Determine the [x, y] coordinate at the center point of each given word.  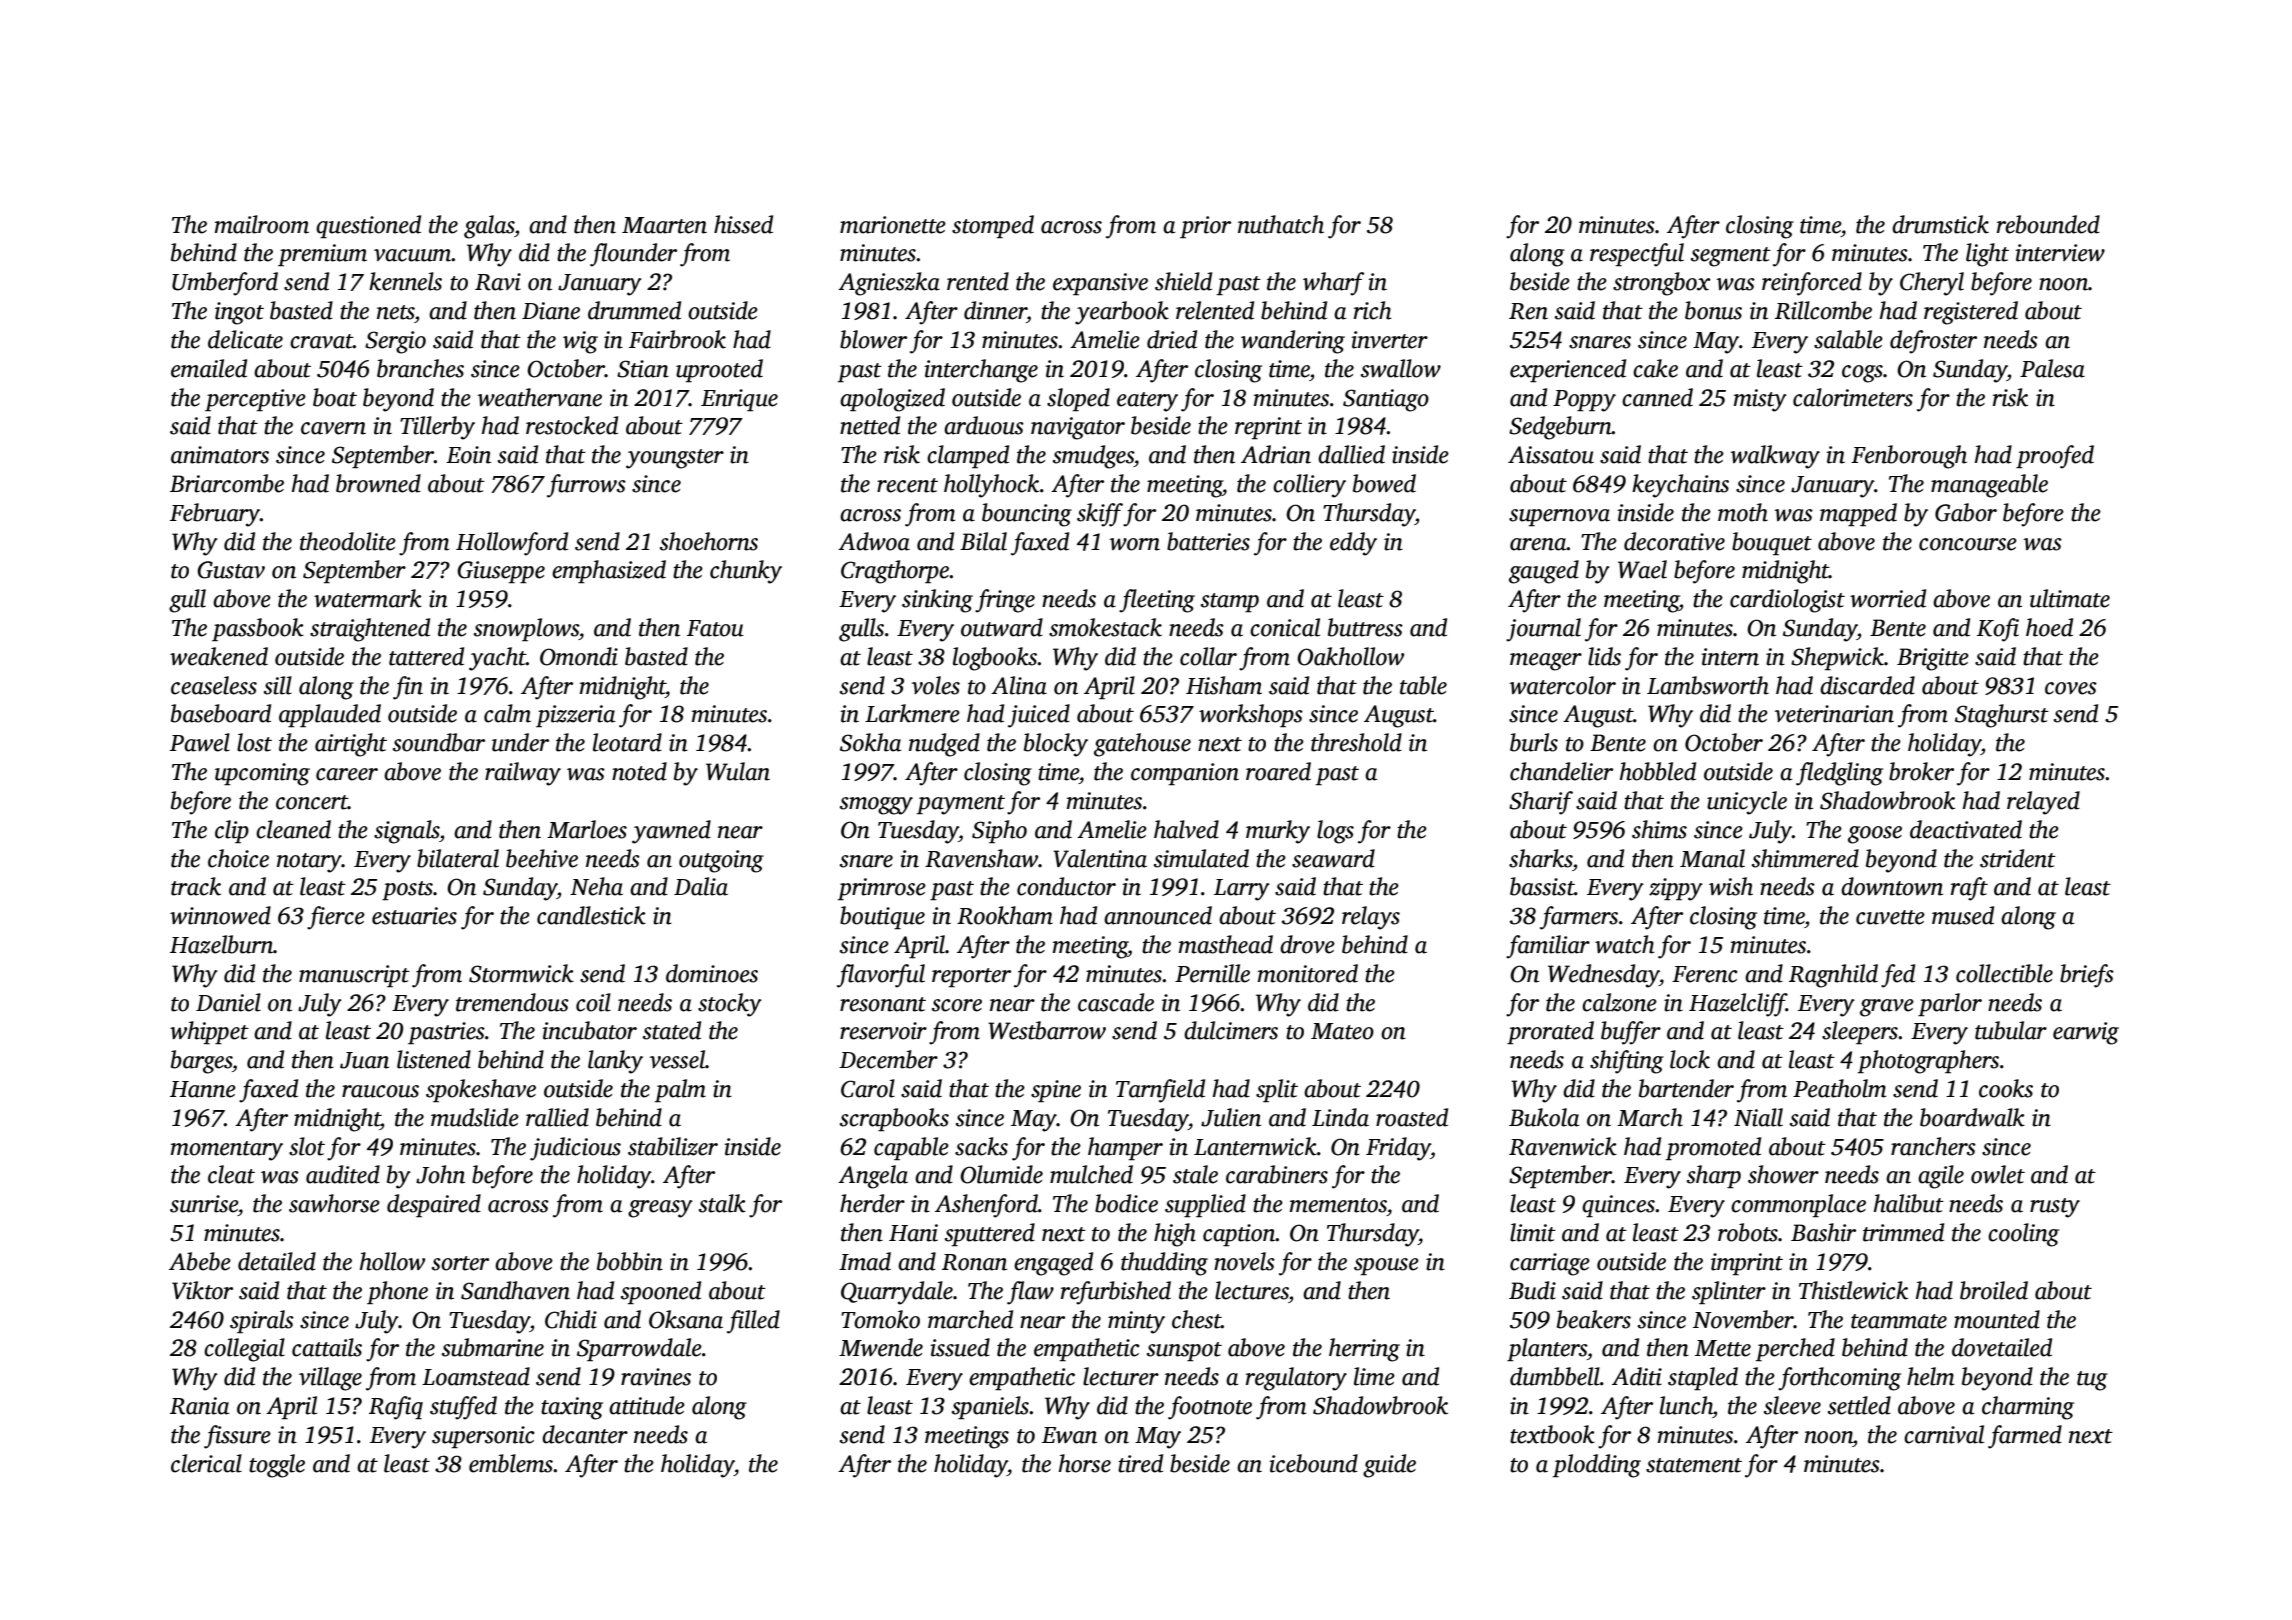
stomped [993, 226]
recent [907, 485]
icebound [1313, 1463]
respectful [1637, 255]
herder [872, 1203]
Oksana [686, 1319]
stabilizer [673, 1146]
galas [489, 227]
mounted [1997, 1319]
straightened [370, 630]
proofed [2055, 457]
